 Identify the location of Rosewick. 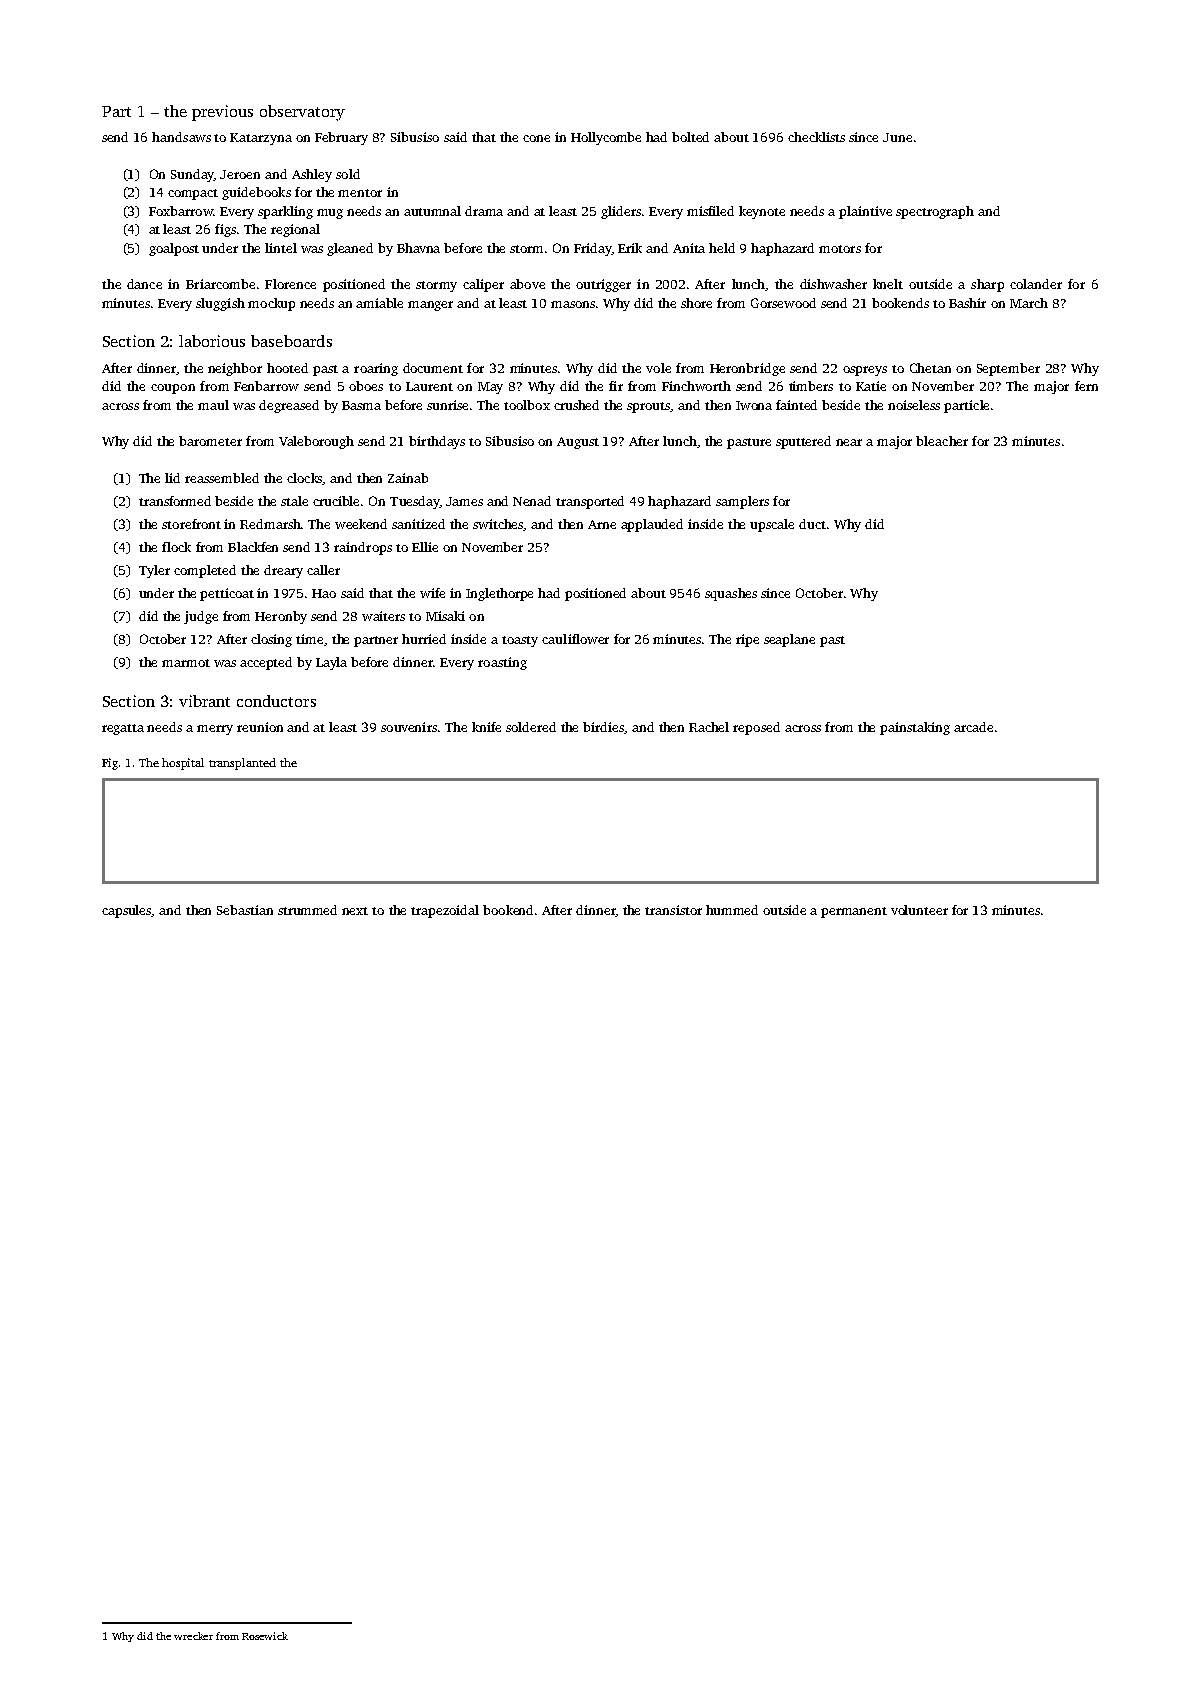
(265, 1636).
